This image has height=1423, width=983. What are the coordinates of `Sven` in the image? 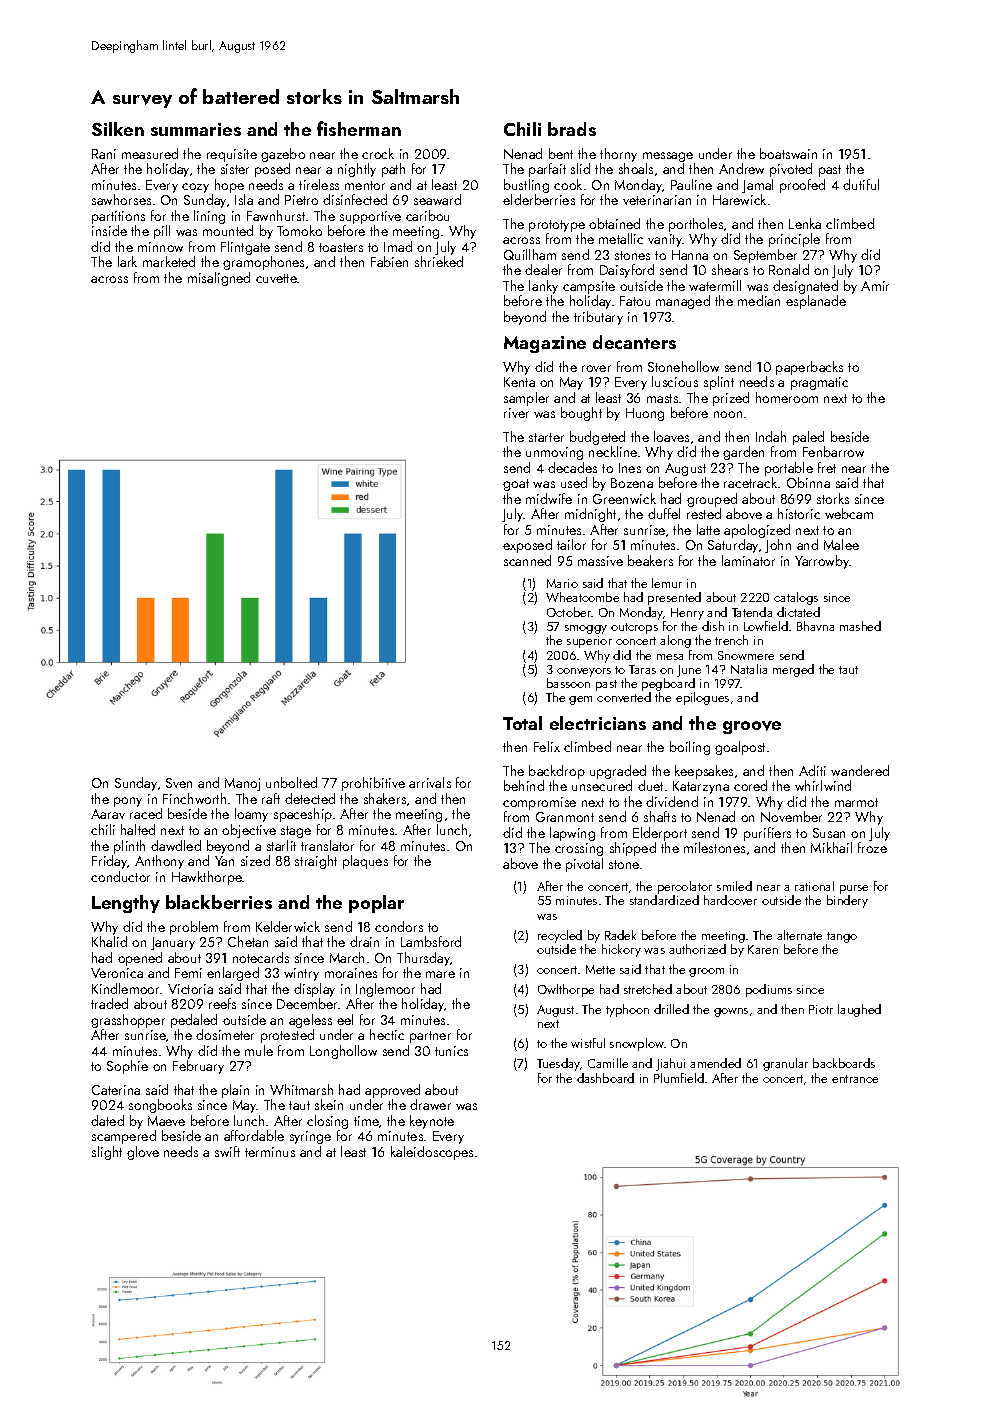 It's located at (179, 783).
